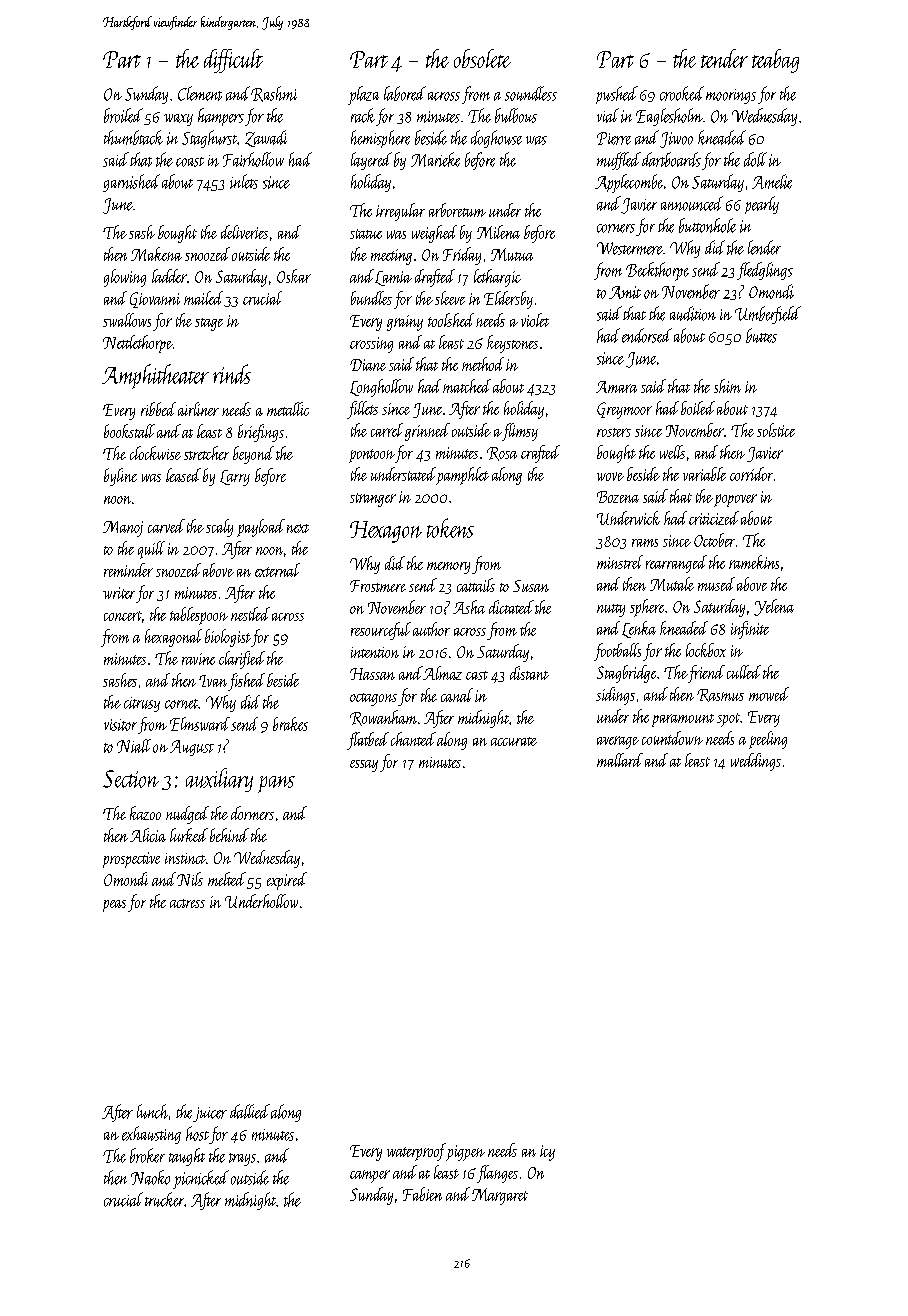  I want to click on picnicked, so click(201, 1179).
